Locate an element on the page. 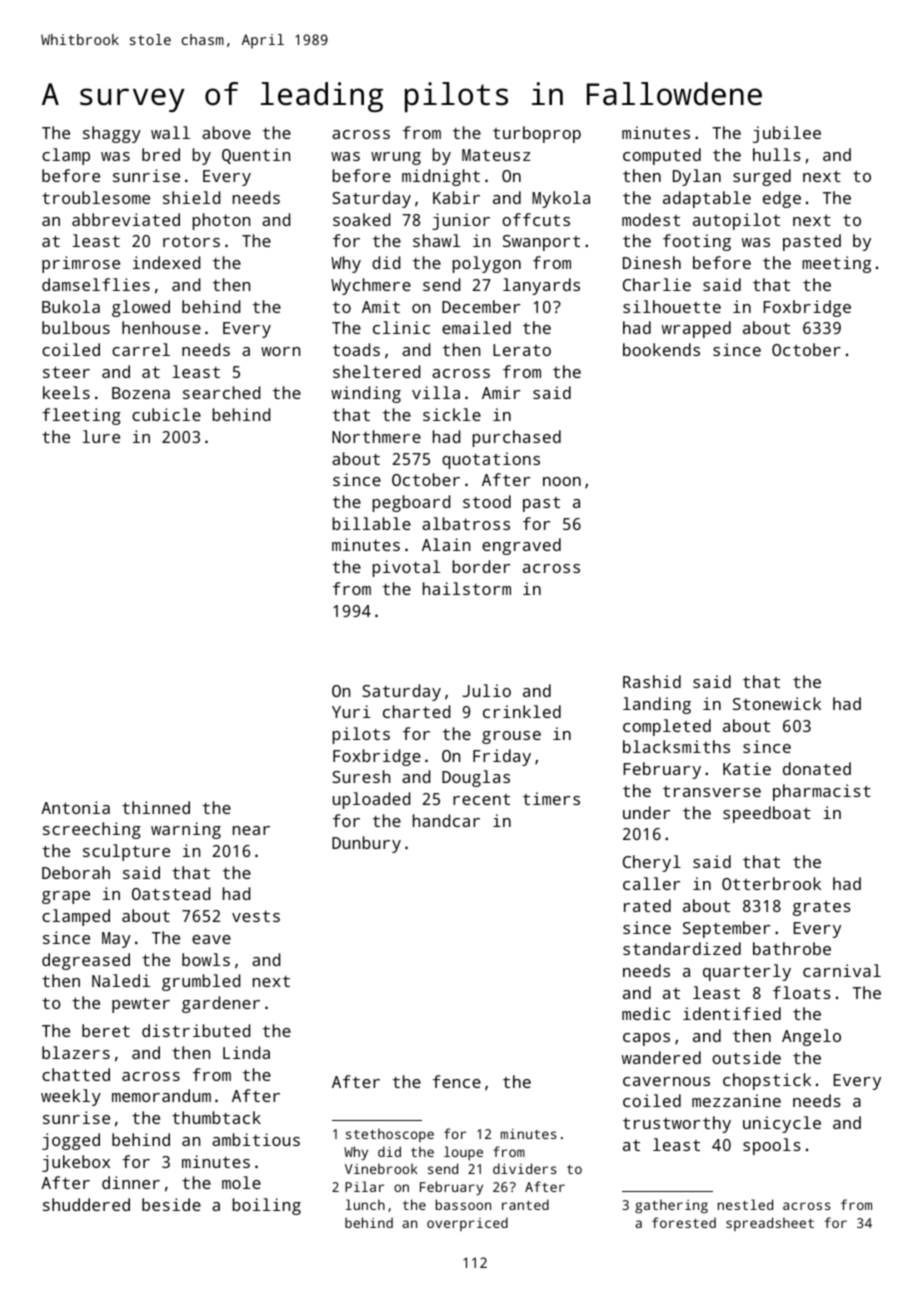  Katie is located at coordinates (747, 768).
